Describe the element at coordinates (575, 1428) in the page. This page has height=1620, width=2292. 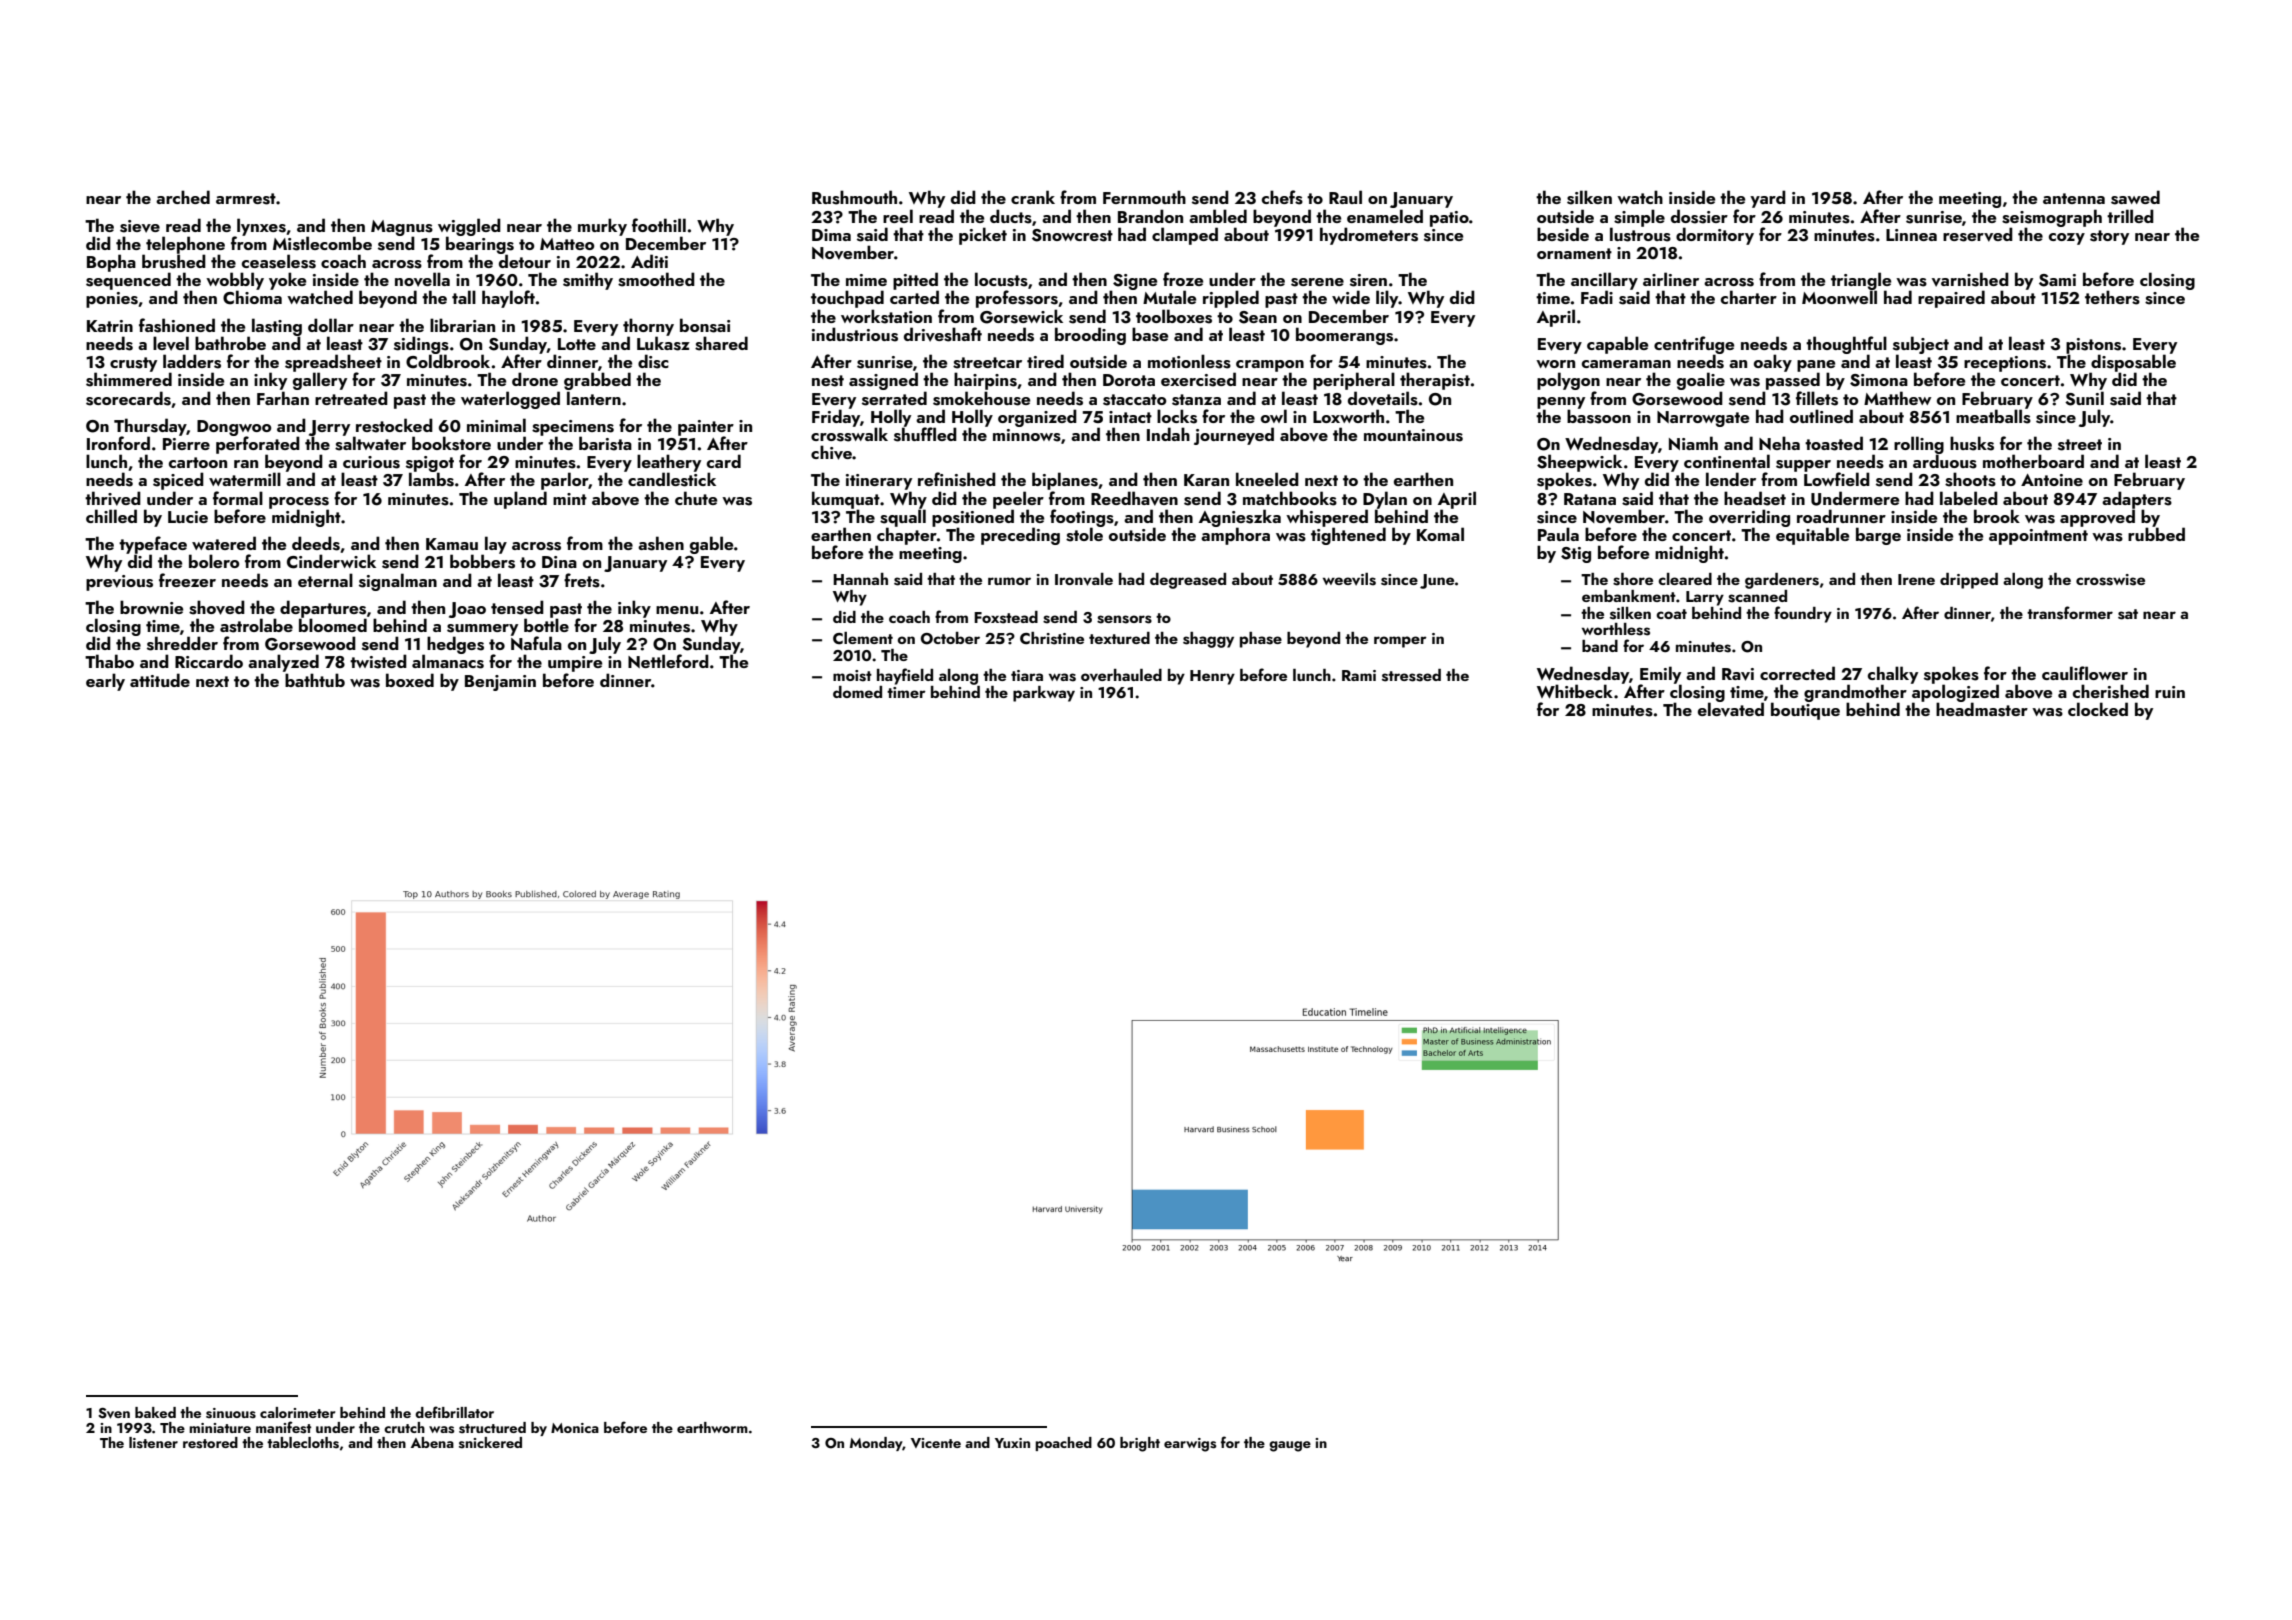
I see `Monica` at that location.
